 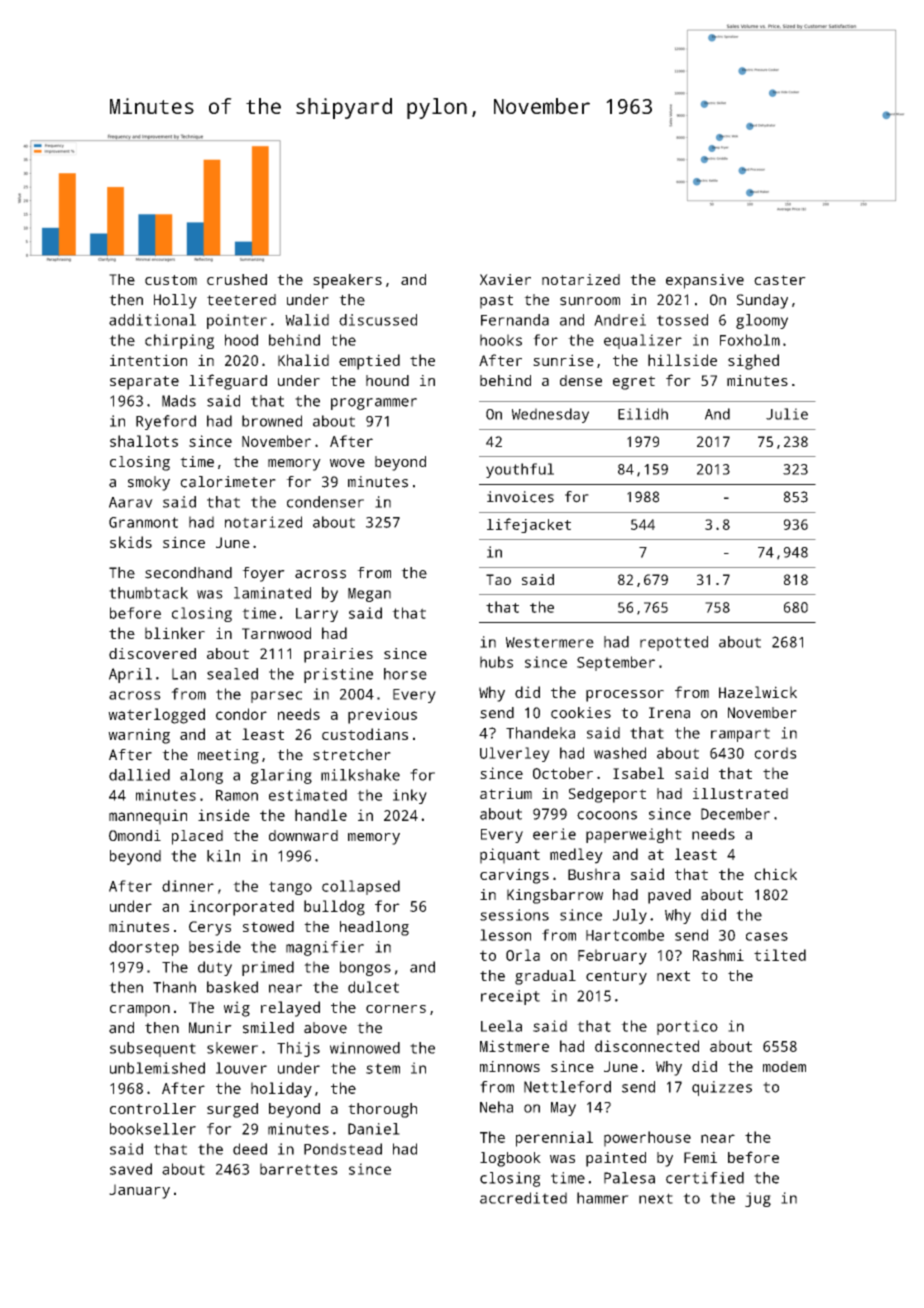 I want to click on chick, so click(x=775, y=874).
